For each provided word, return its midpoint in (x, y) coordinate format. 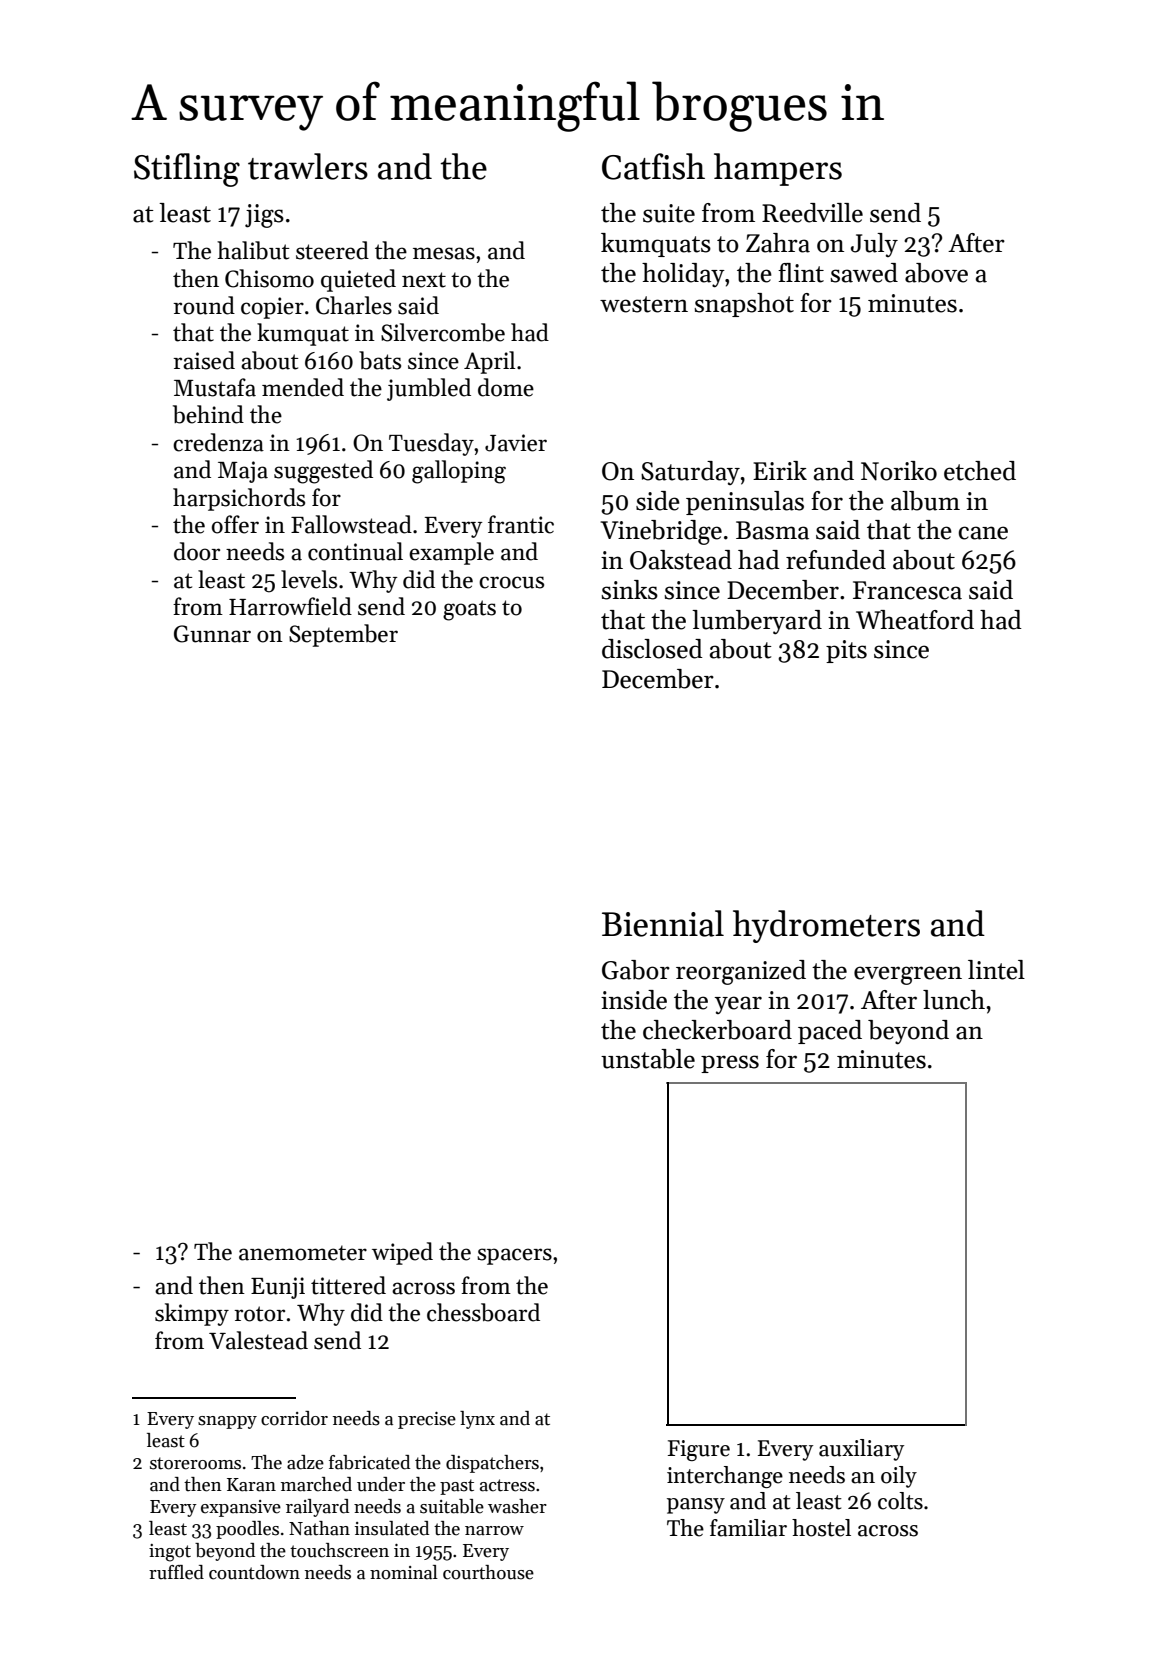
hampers (778, 169)
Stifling (187, 170)
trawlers (308, 166)
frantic (521, 524)
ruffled (176, 1572)
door (197, 551)
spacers (514, 1256)
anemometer (303, 1253)
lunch (954, 1000)
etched (980, 471)
